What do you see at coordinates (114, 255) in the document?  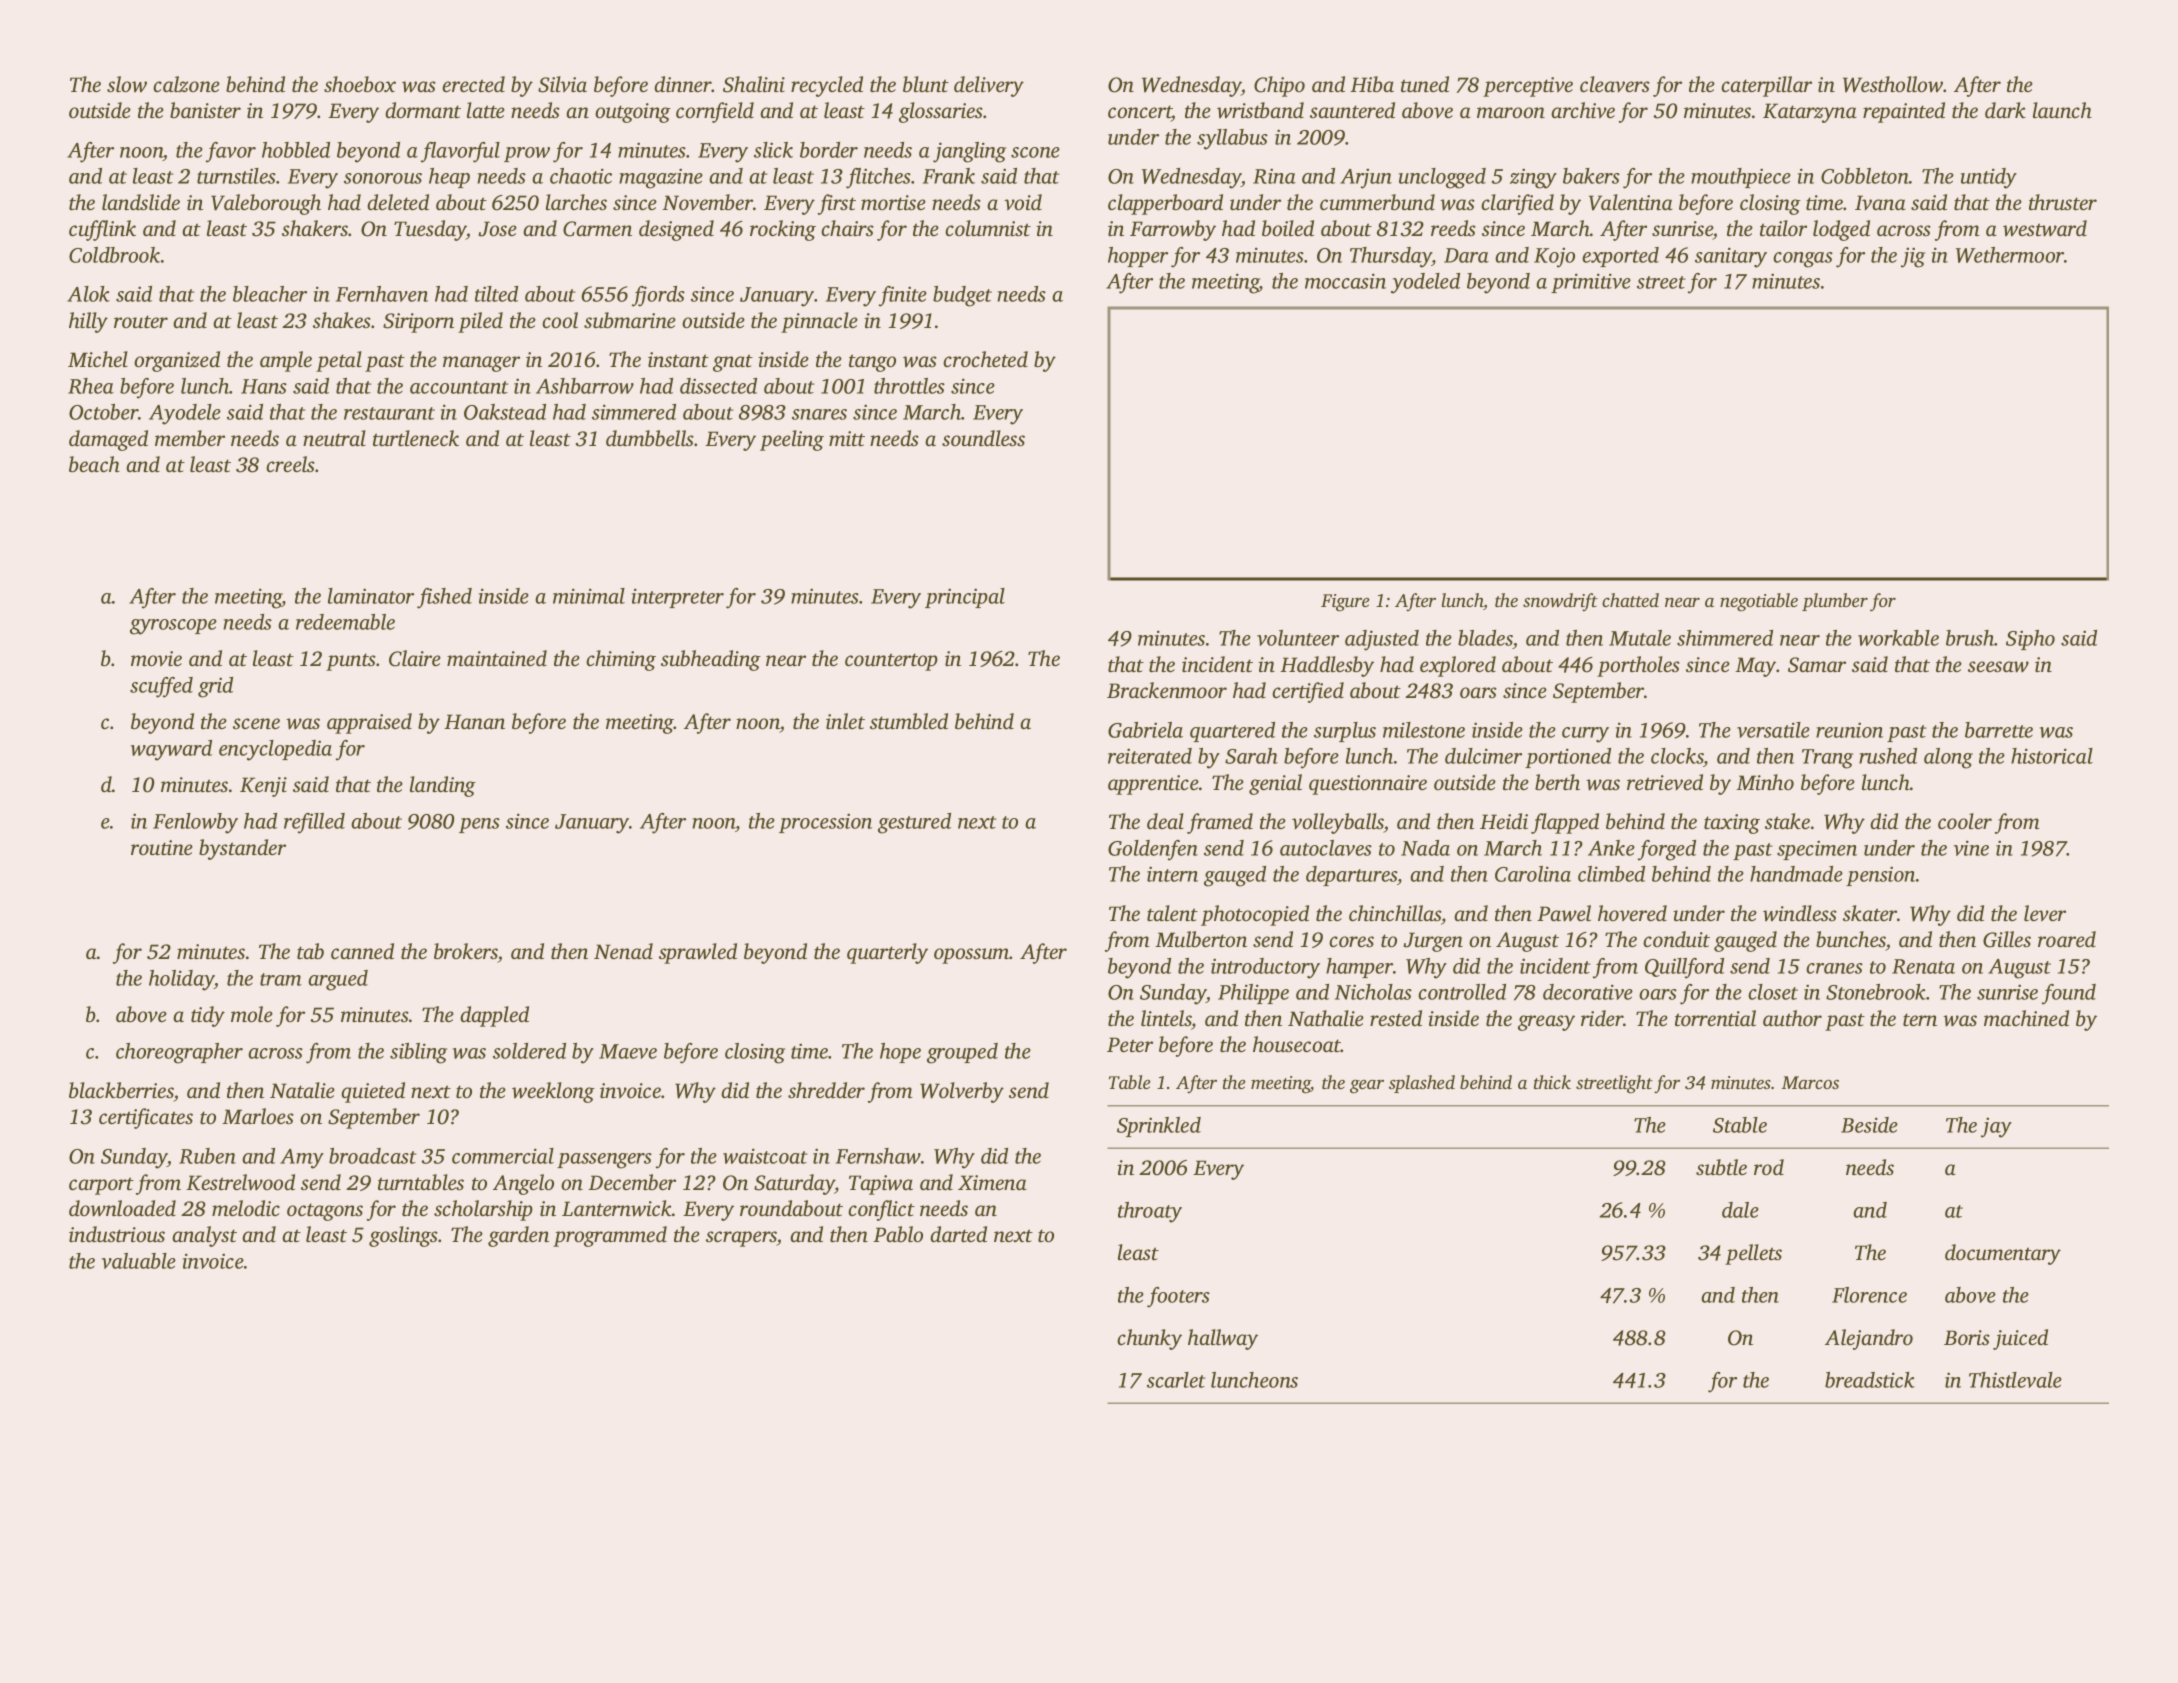 I see `Coldbrook` at bounding box center [114, 255].
